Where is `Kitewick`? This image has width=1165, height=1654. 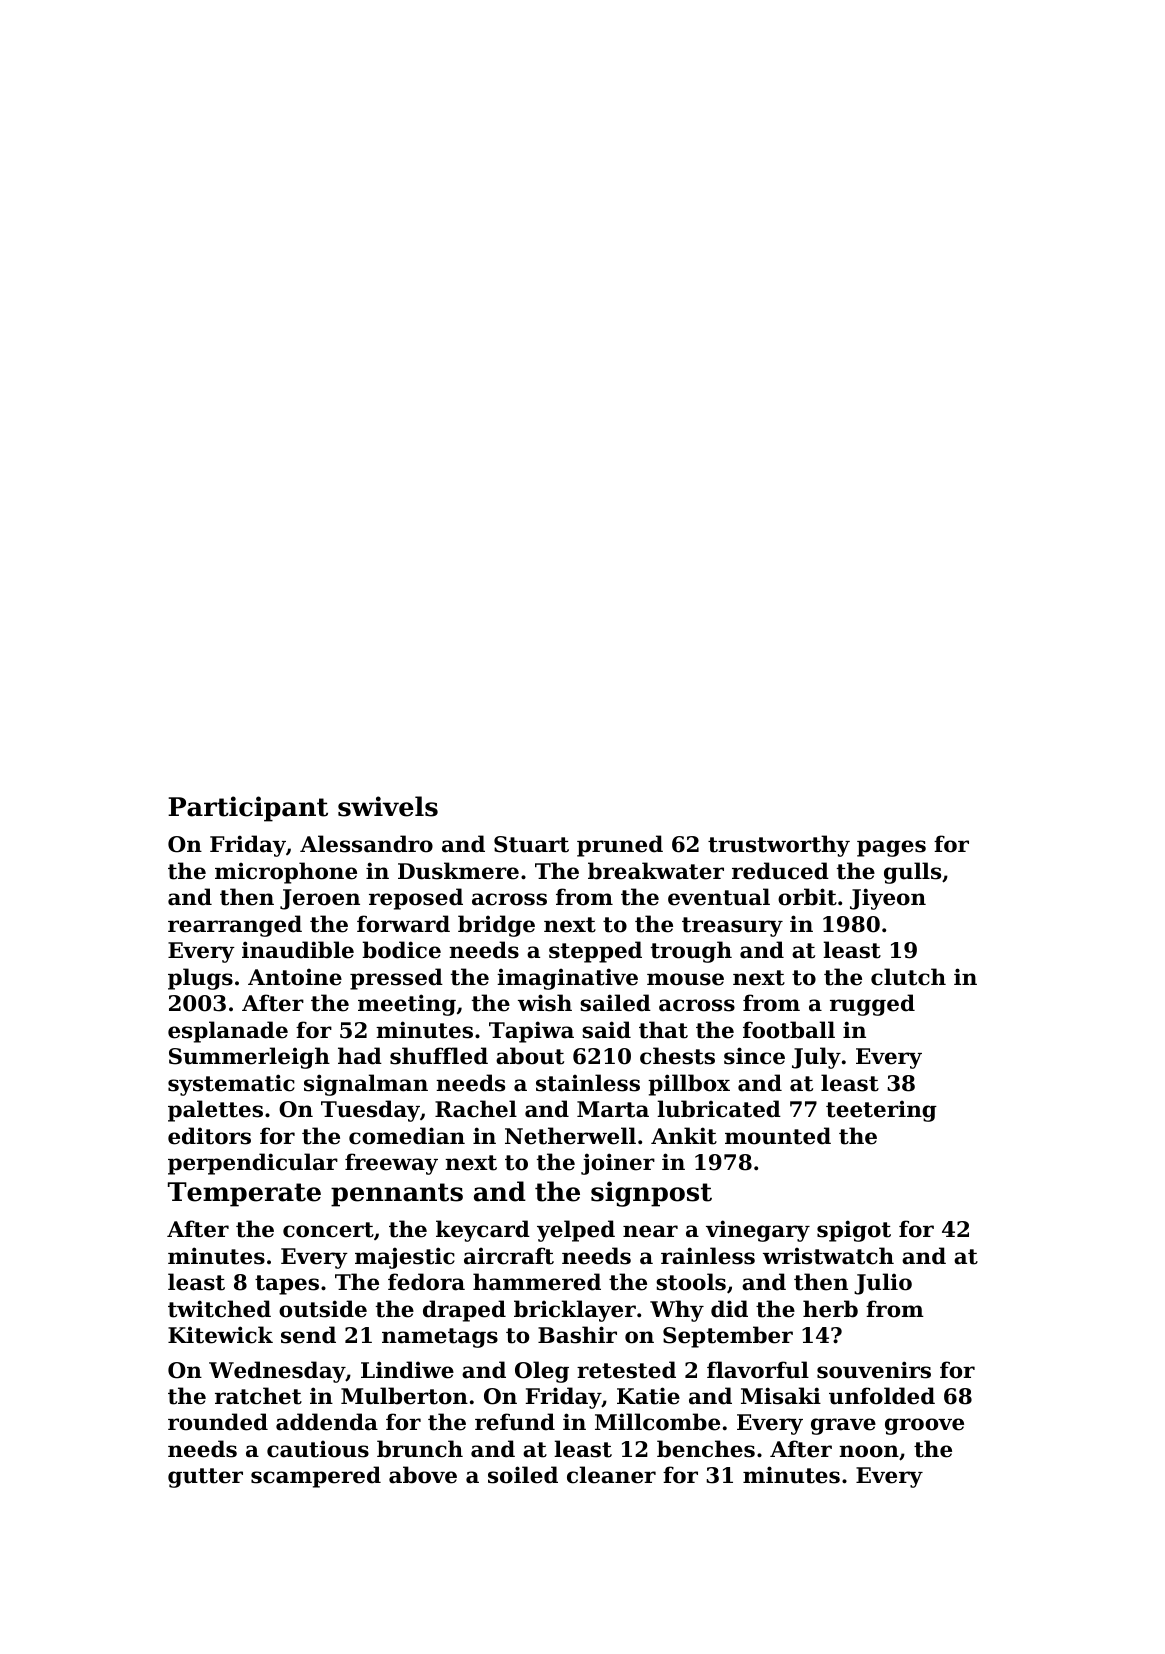
Kitewick is located at coordinates (220, 1335).
